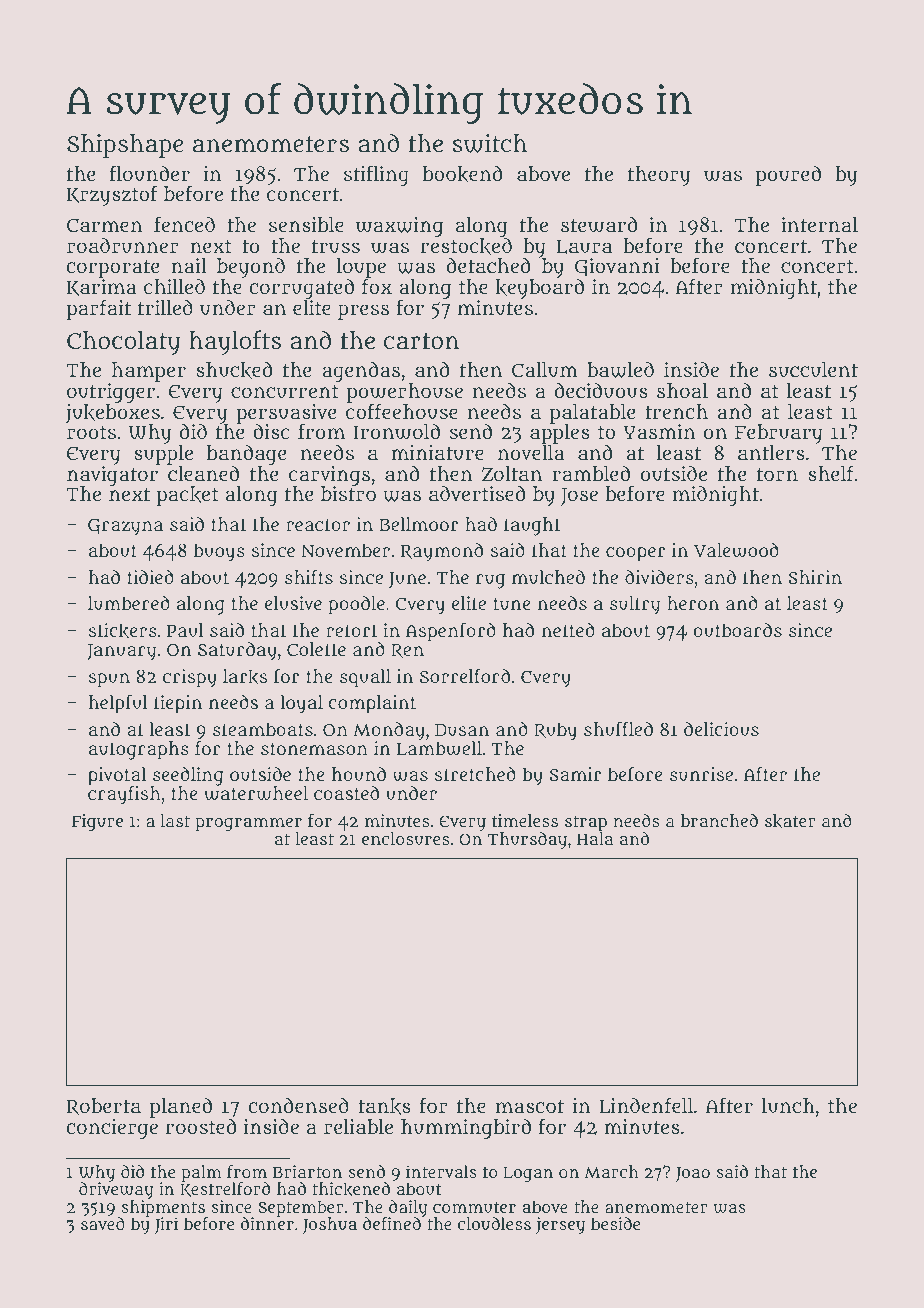 This screenshot has width=924, height=1308. I want to click on packet, so click(187, 496).
